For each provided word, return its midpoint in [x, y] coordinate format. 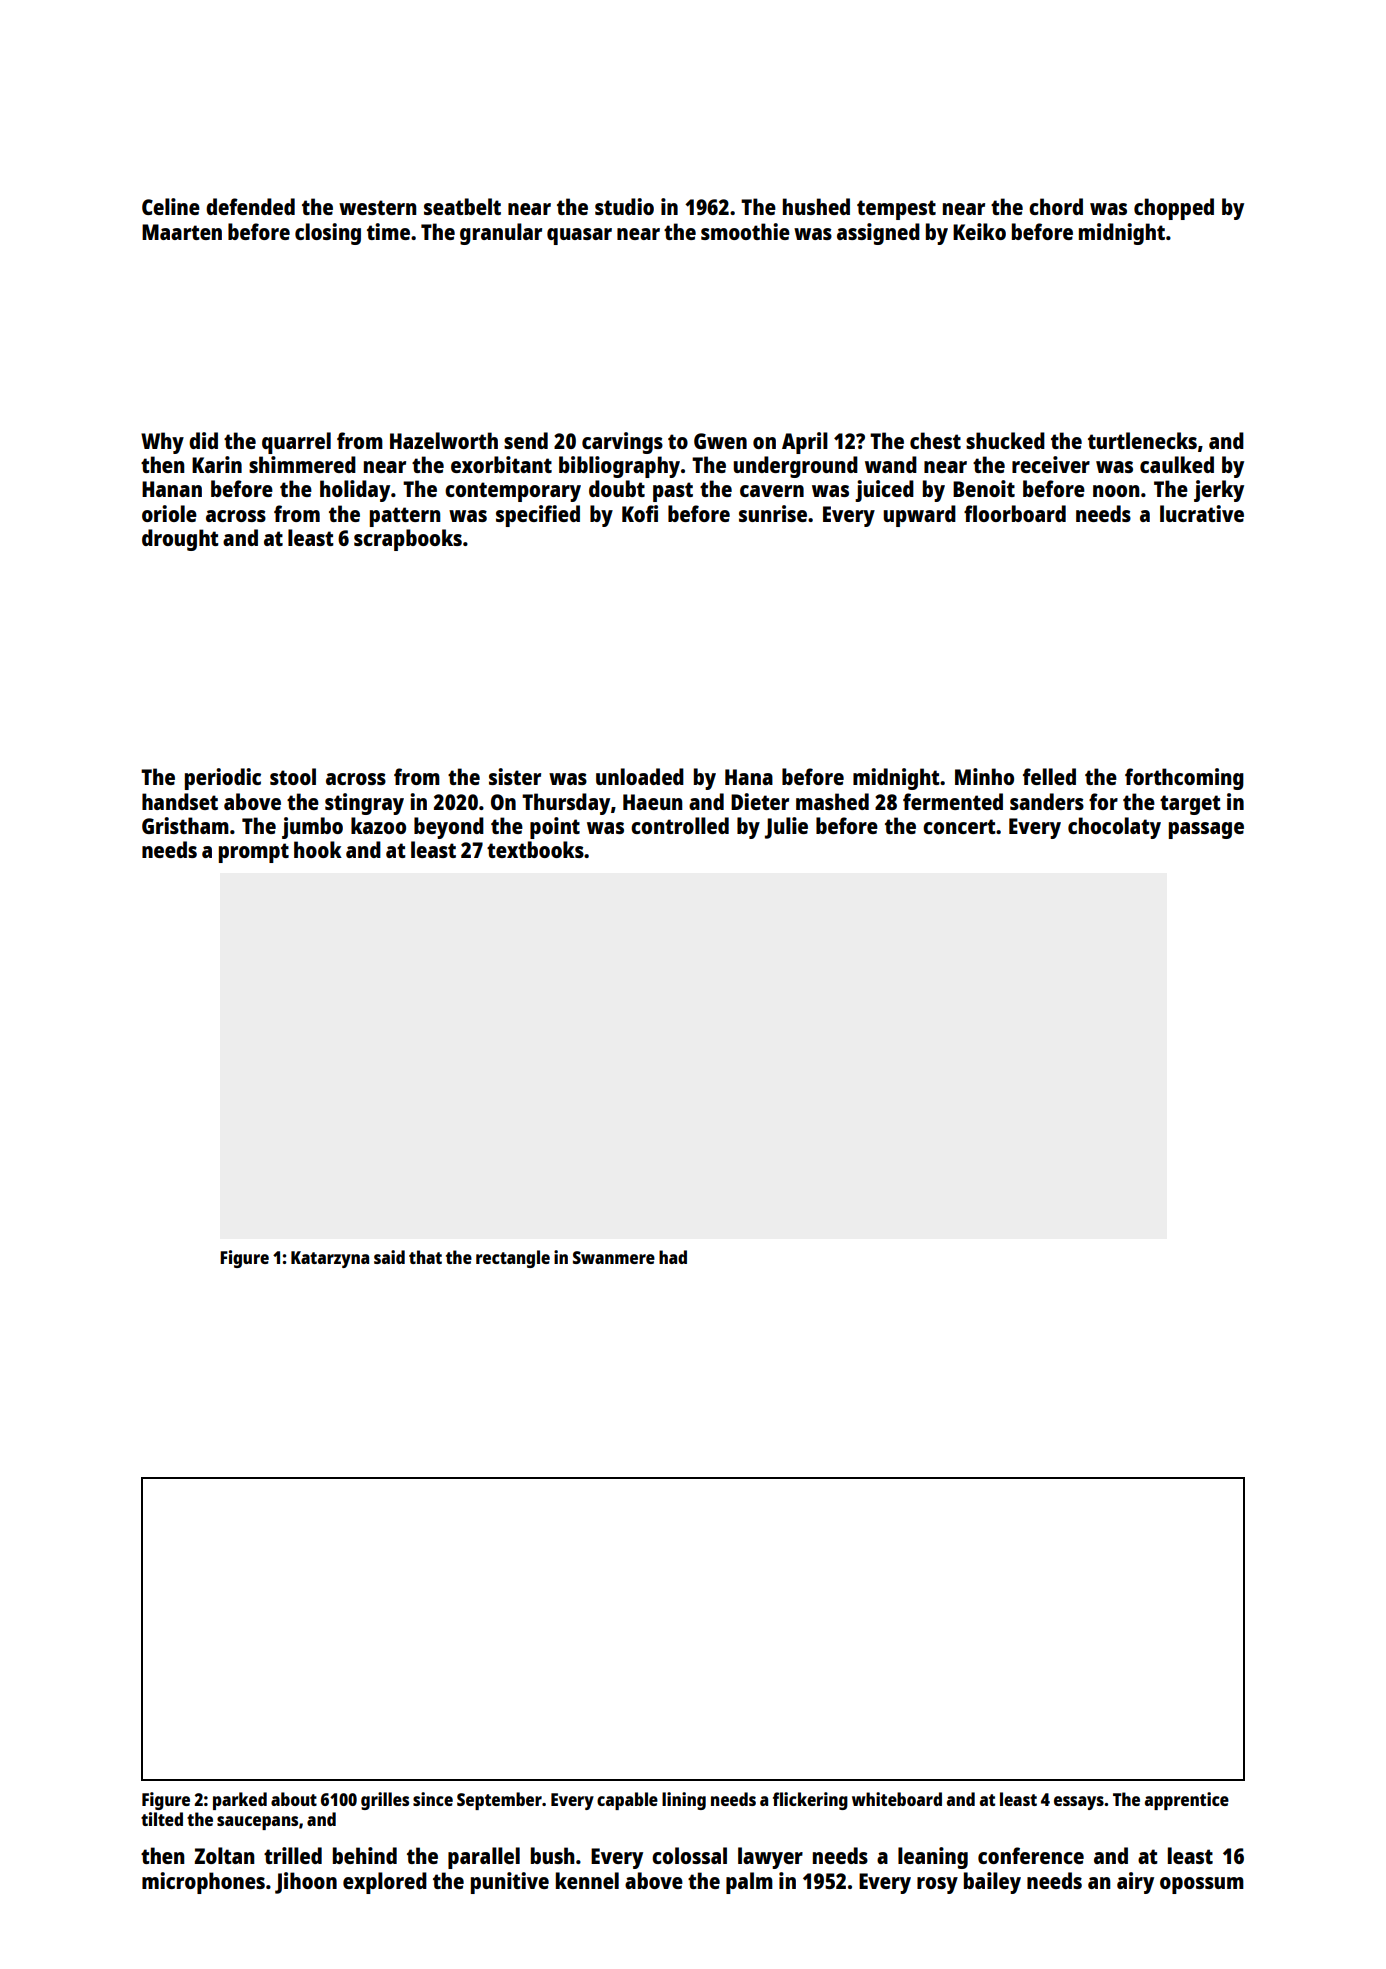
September [499, 1801]
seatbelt [462, 206]
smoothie [745, 231]
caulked [1177, 464]
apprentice [1187, 1801]
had [673, 1257]
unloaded [640, 776]
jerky [1219, 491]
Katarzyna [330, 1259]
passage [1206, 830]
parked [240, 1801]
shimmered [302, 464]
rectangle [513, 1259]
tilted [162, 1819]
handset [180, 801]
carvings [622, 443]
